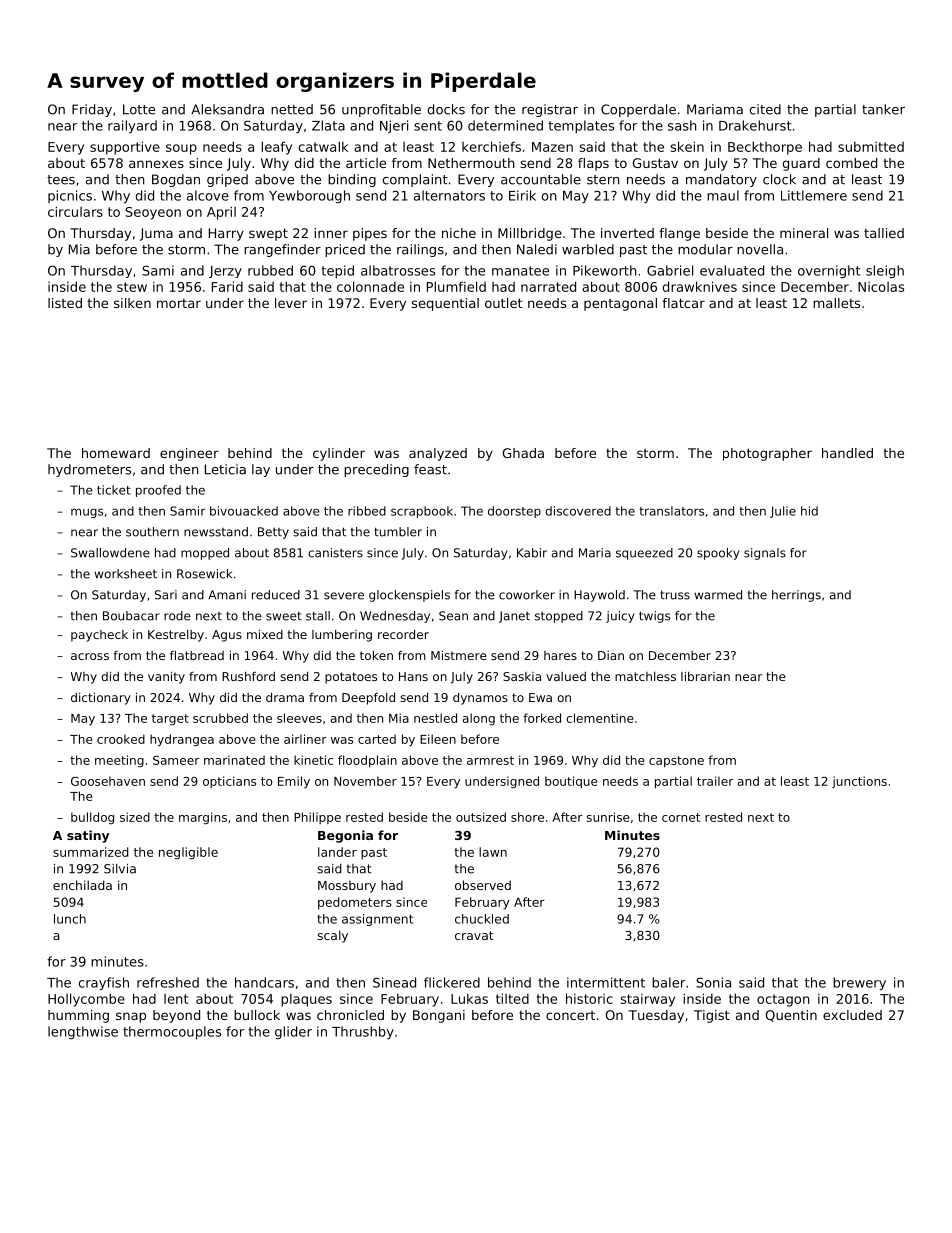 The image size is (952, 1233). What do you see at coordinates (847, 453) in the screenshot?
I see `handled` at bounding box center [847, 453].
